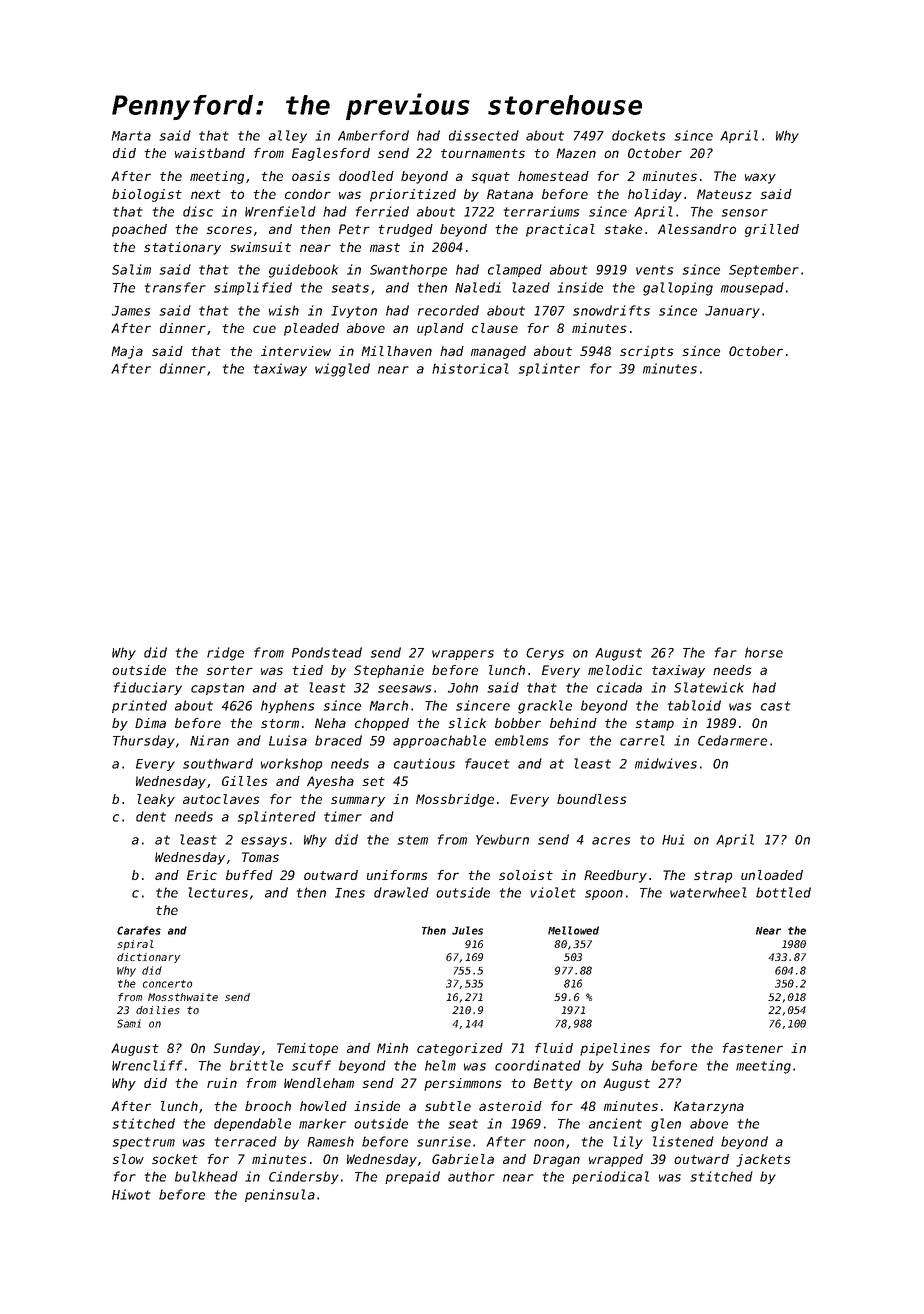 The image size is (924, 1314). What do you see at coordinates (610, 1177) in the page?
I see `periodical` at bounding box center [610, 1177].
